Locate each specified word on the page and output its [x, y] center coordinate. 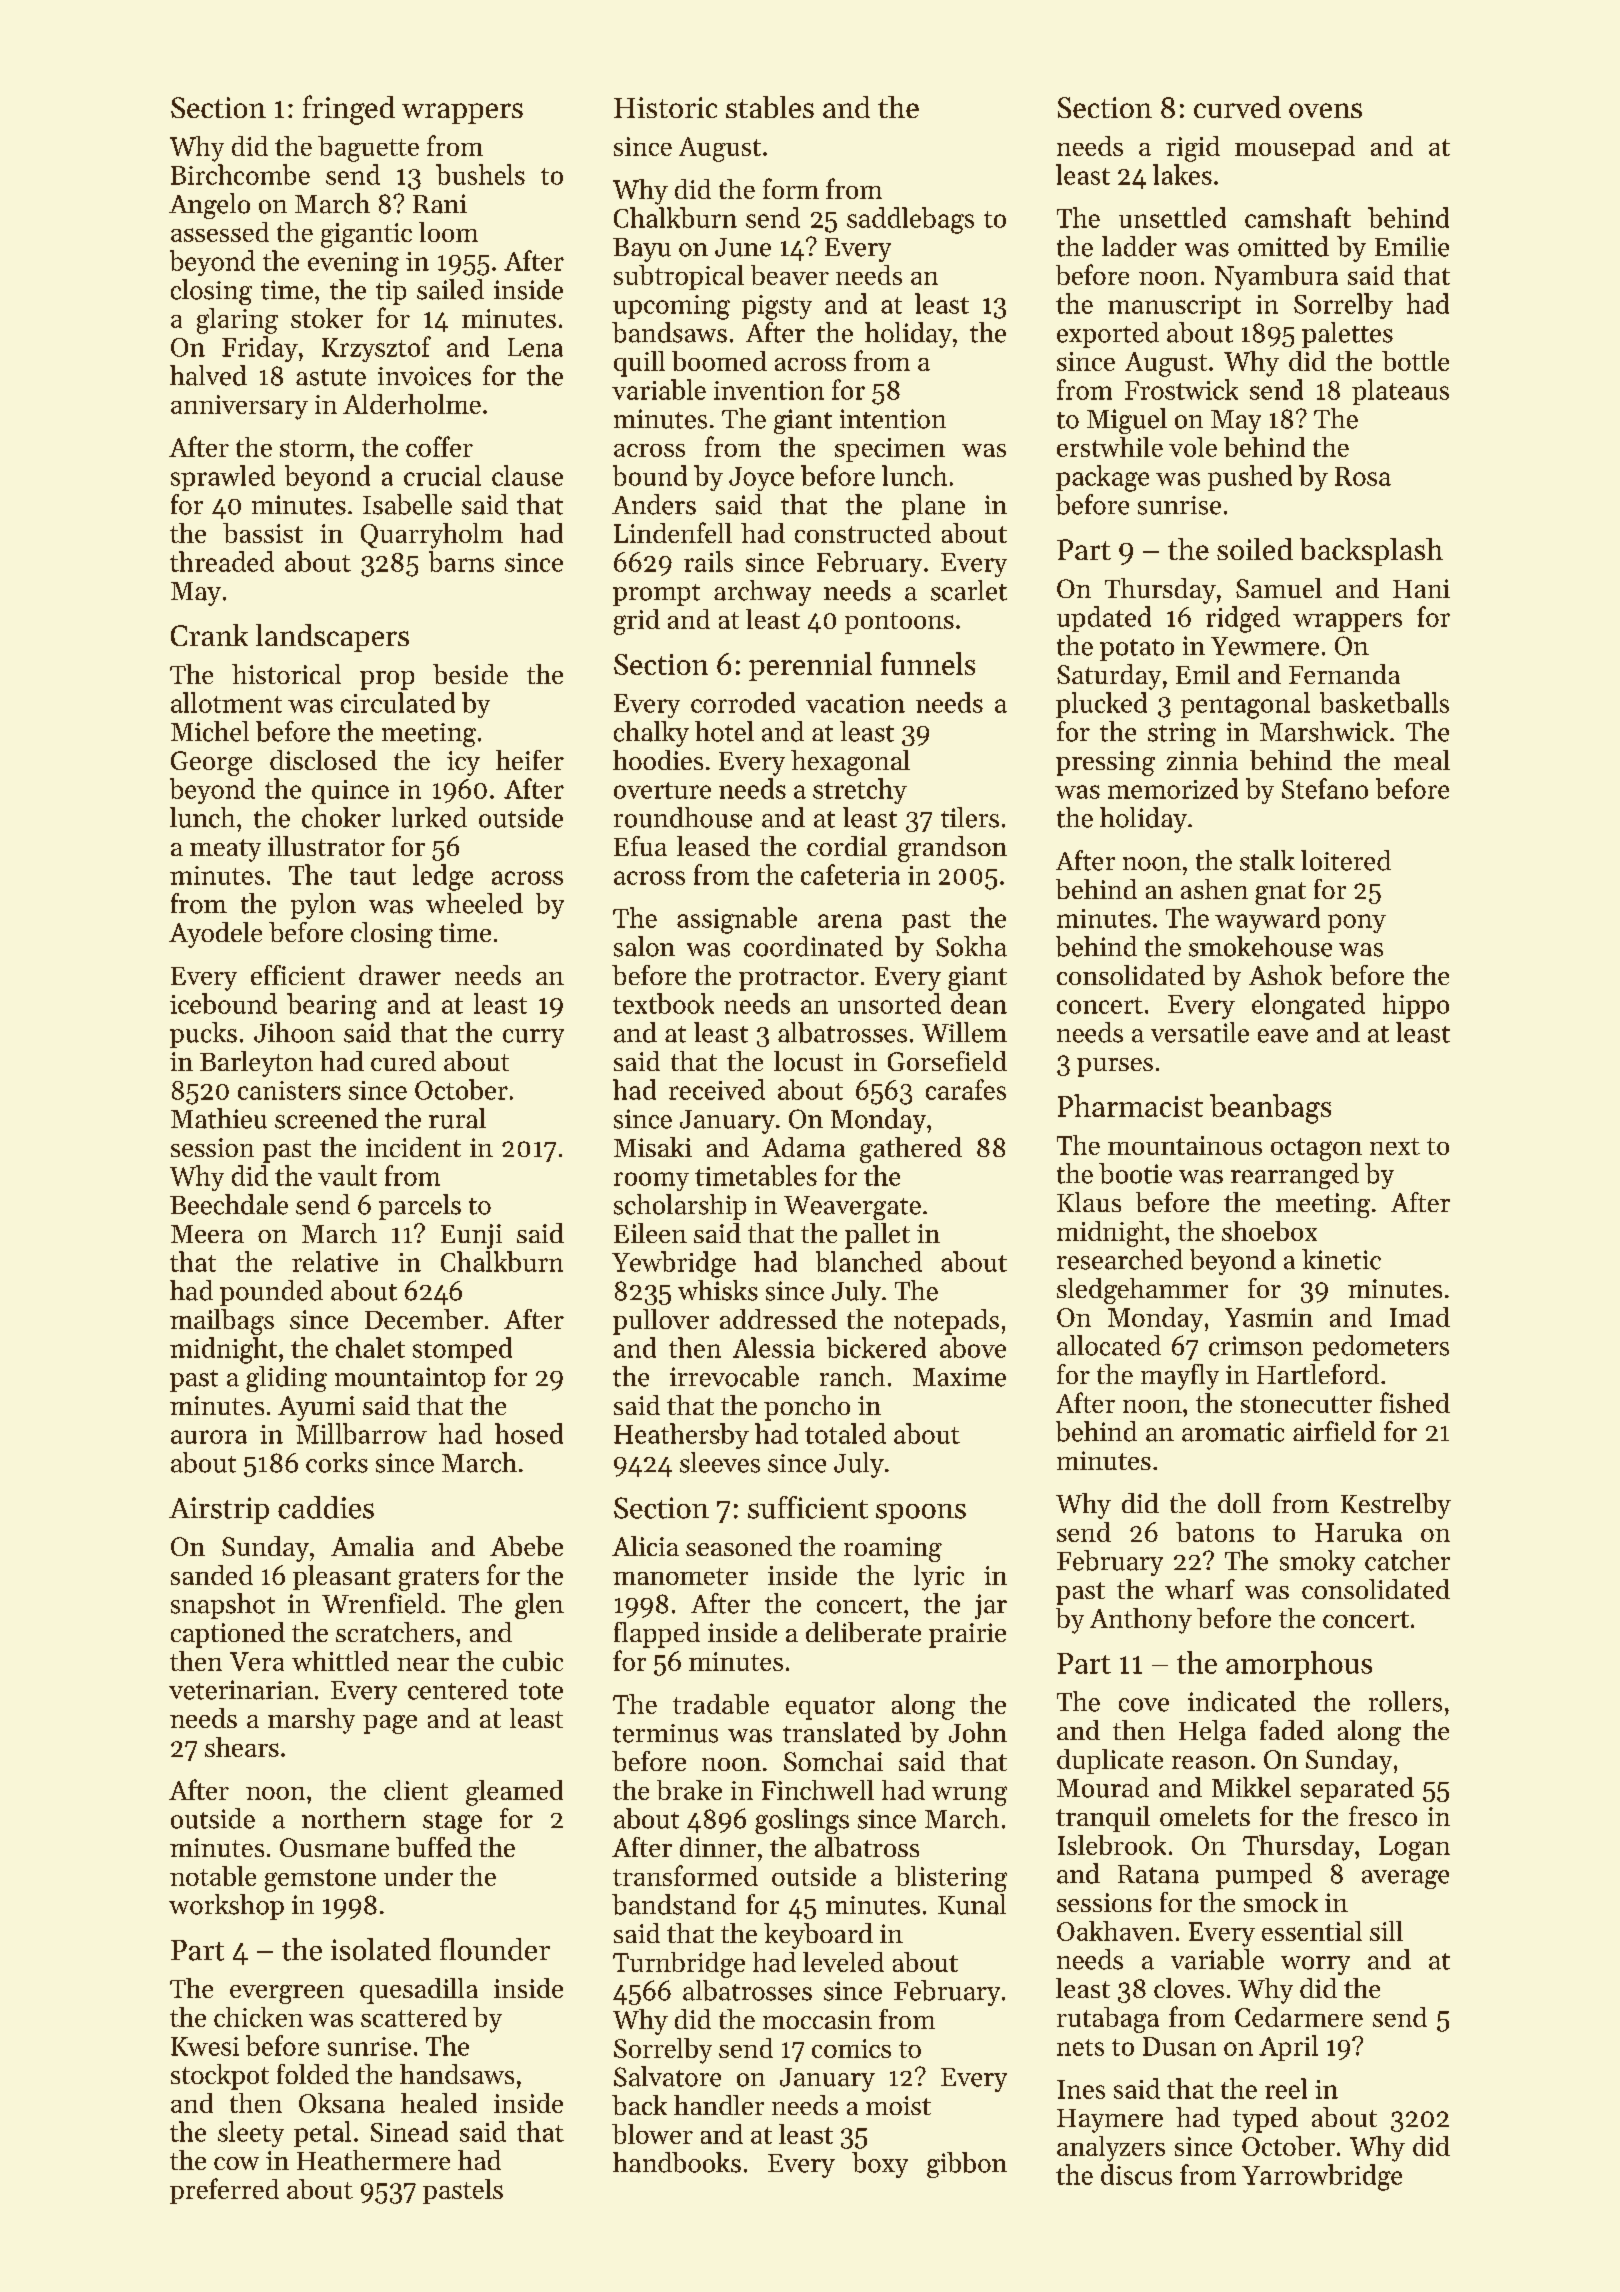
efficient [298, 975]
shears [242, 1747]
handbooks [677, 2162]
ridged [1243, 619]
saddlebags [910, 220]
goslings [802, 1821]
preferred [224, 2191]
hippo [1416, 1006]
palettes [1347, 335]
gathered [911, 1150]
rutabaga [1108, 2020]
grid [637, 622]
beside [470, 674]
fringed [349, 110]
